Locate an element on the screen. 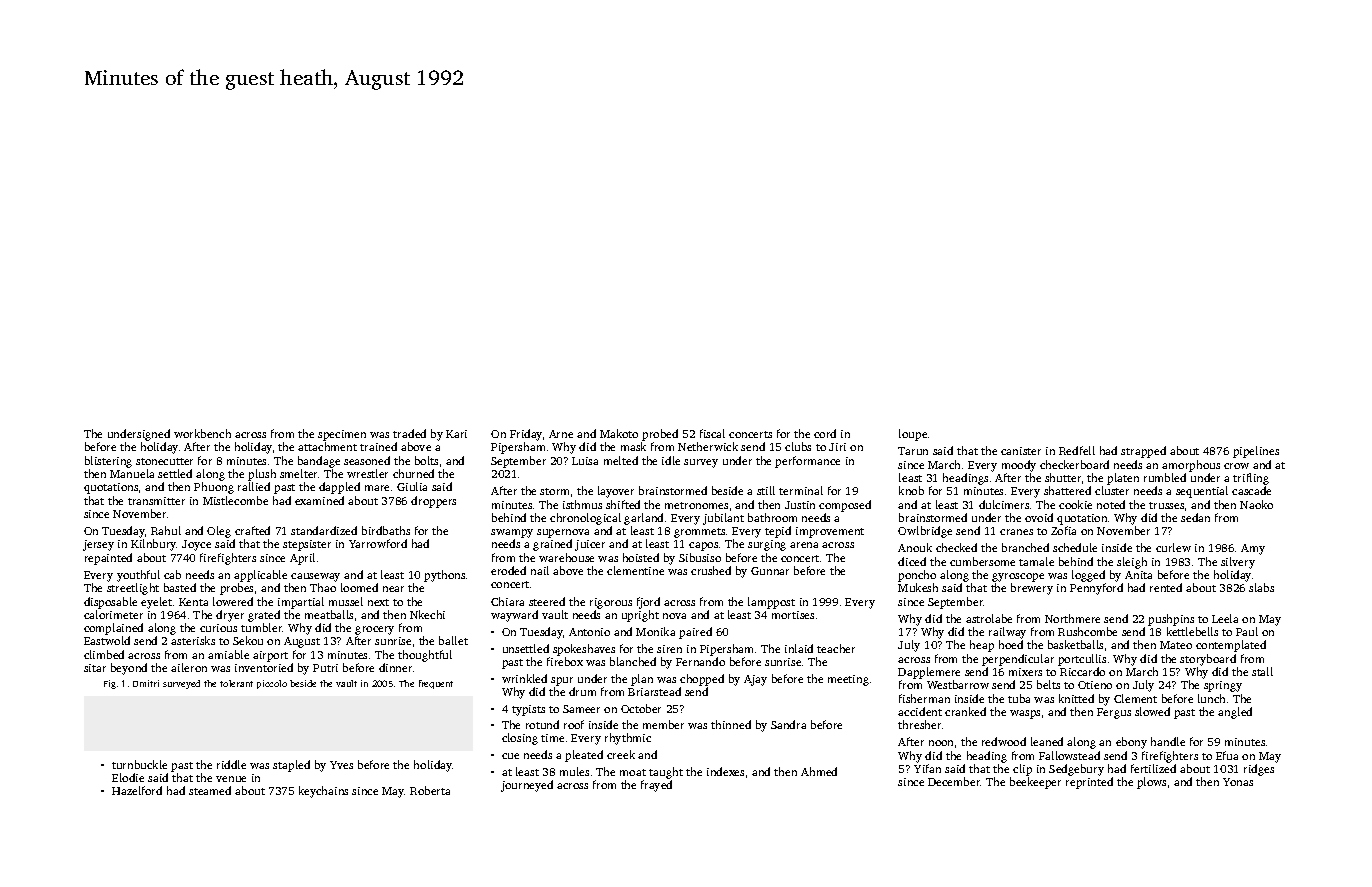  beekeeper is located at coordinates (1035, 783).
